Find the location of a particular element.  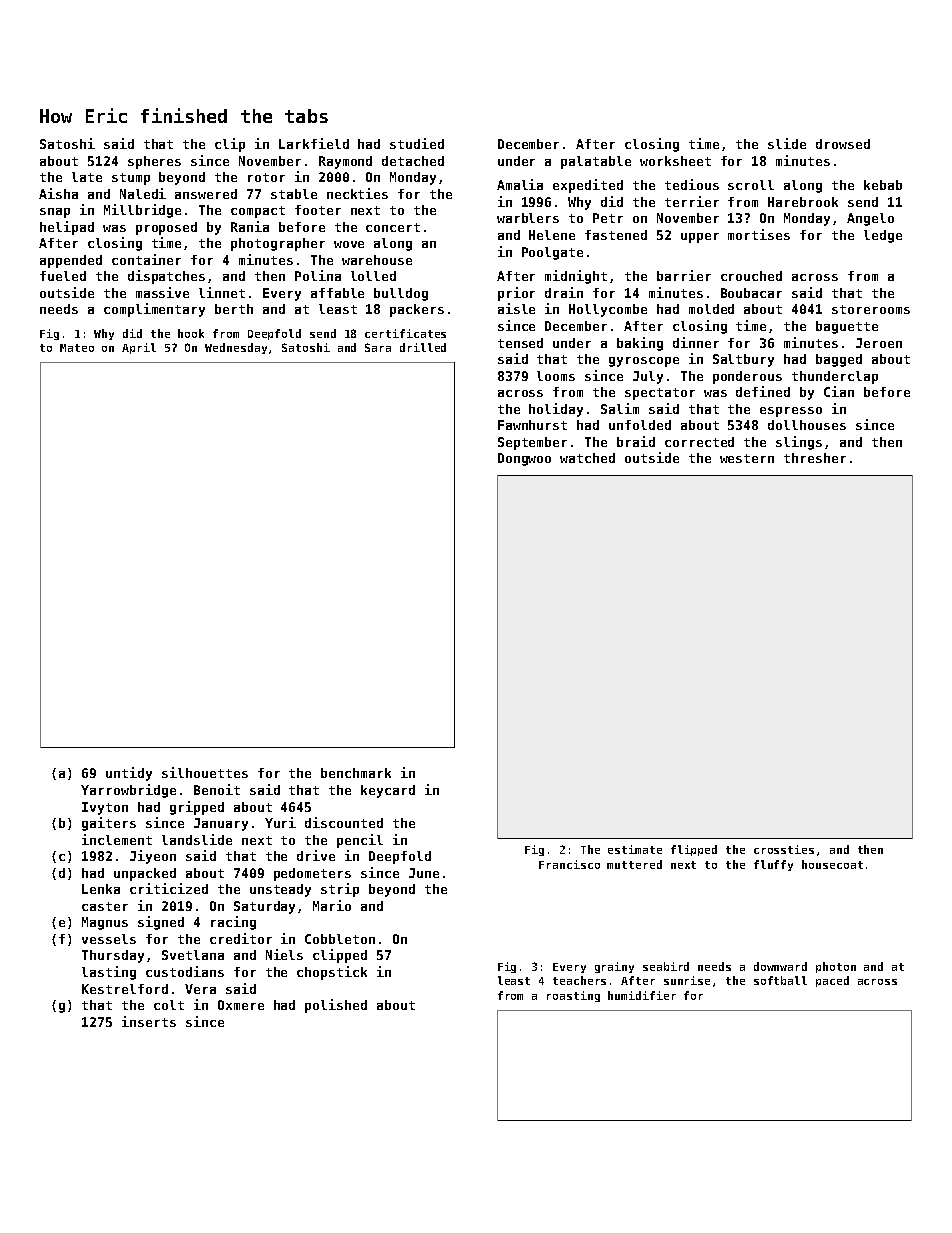

flipped is located at coordinates (694, 850).
